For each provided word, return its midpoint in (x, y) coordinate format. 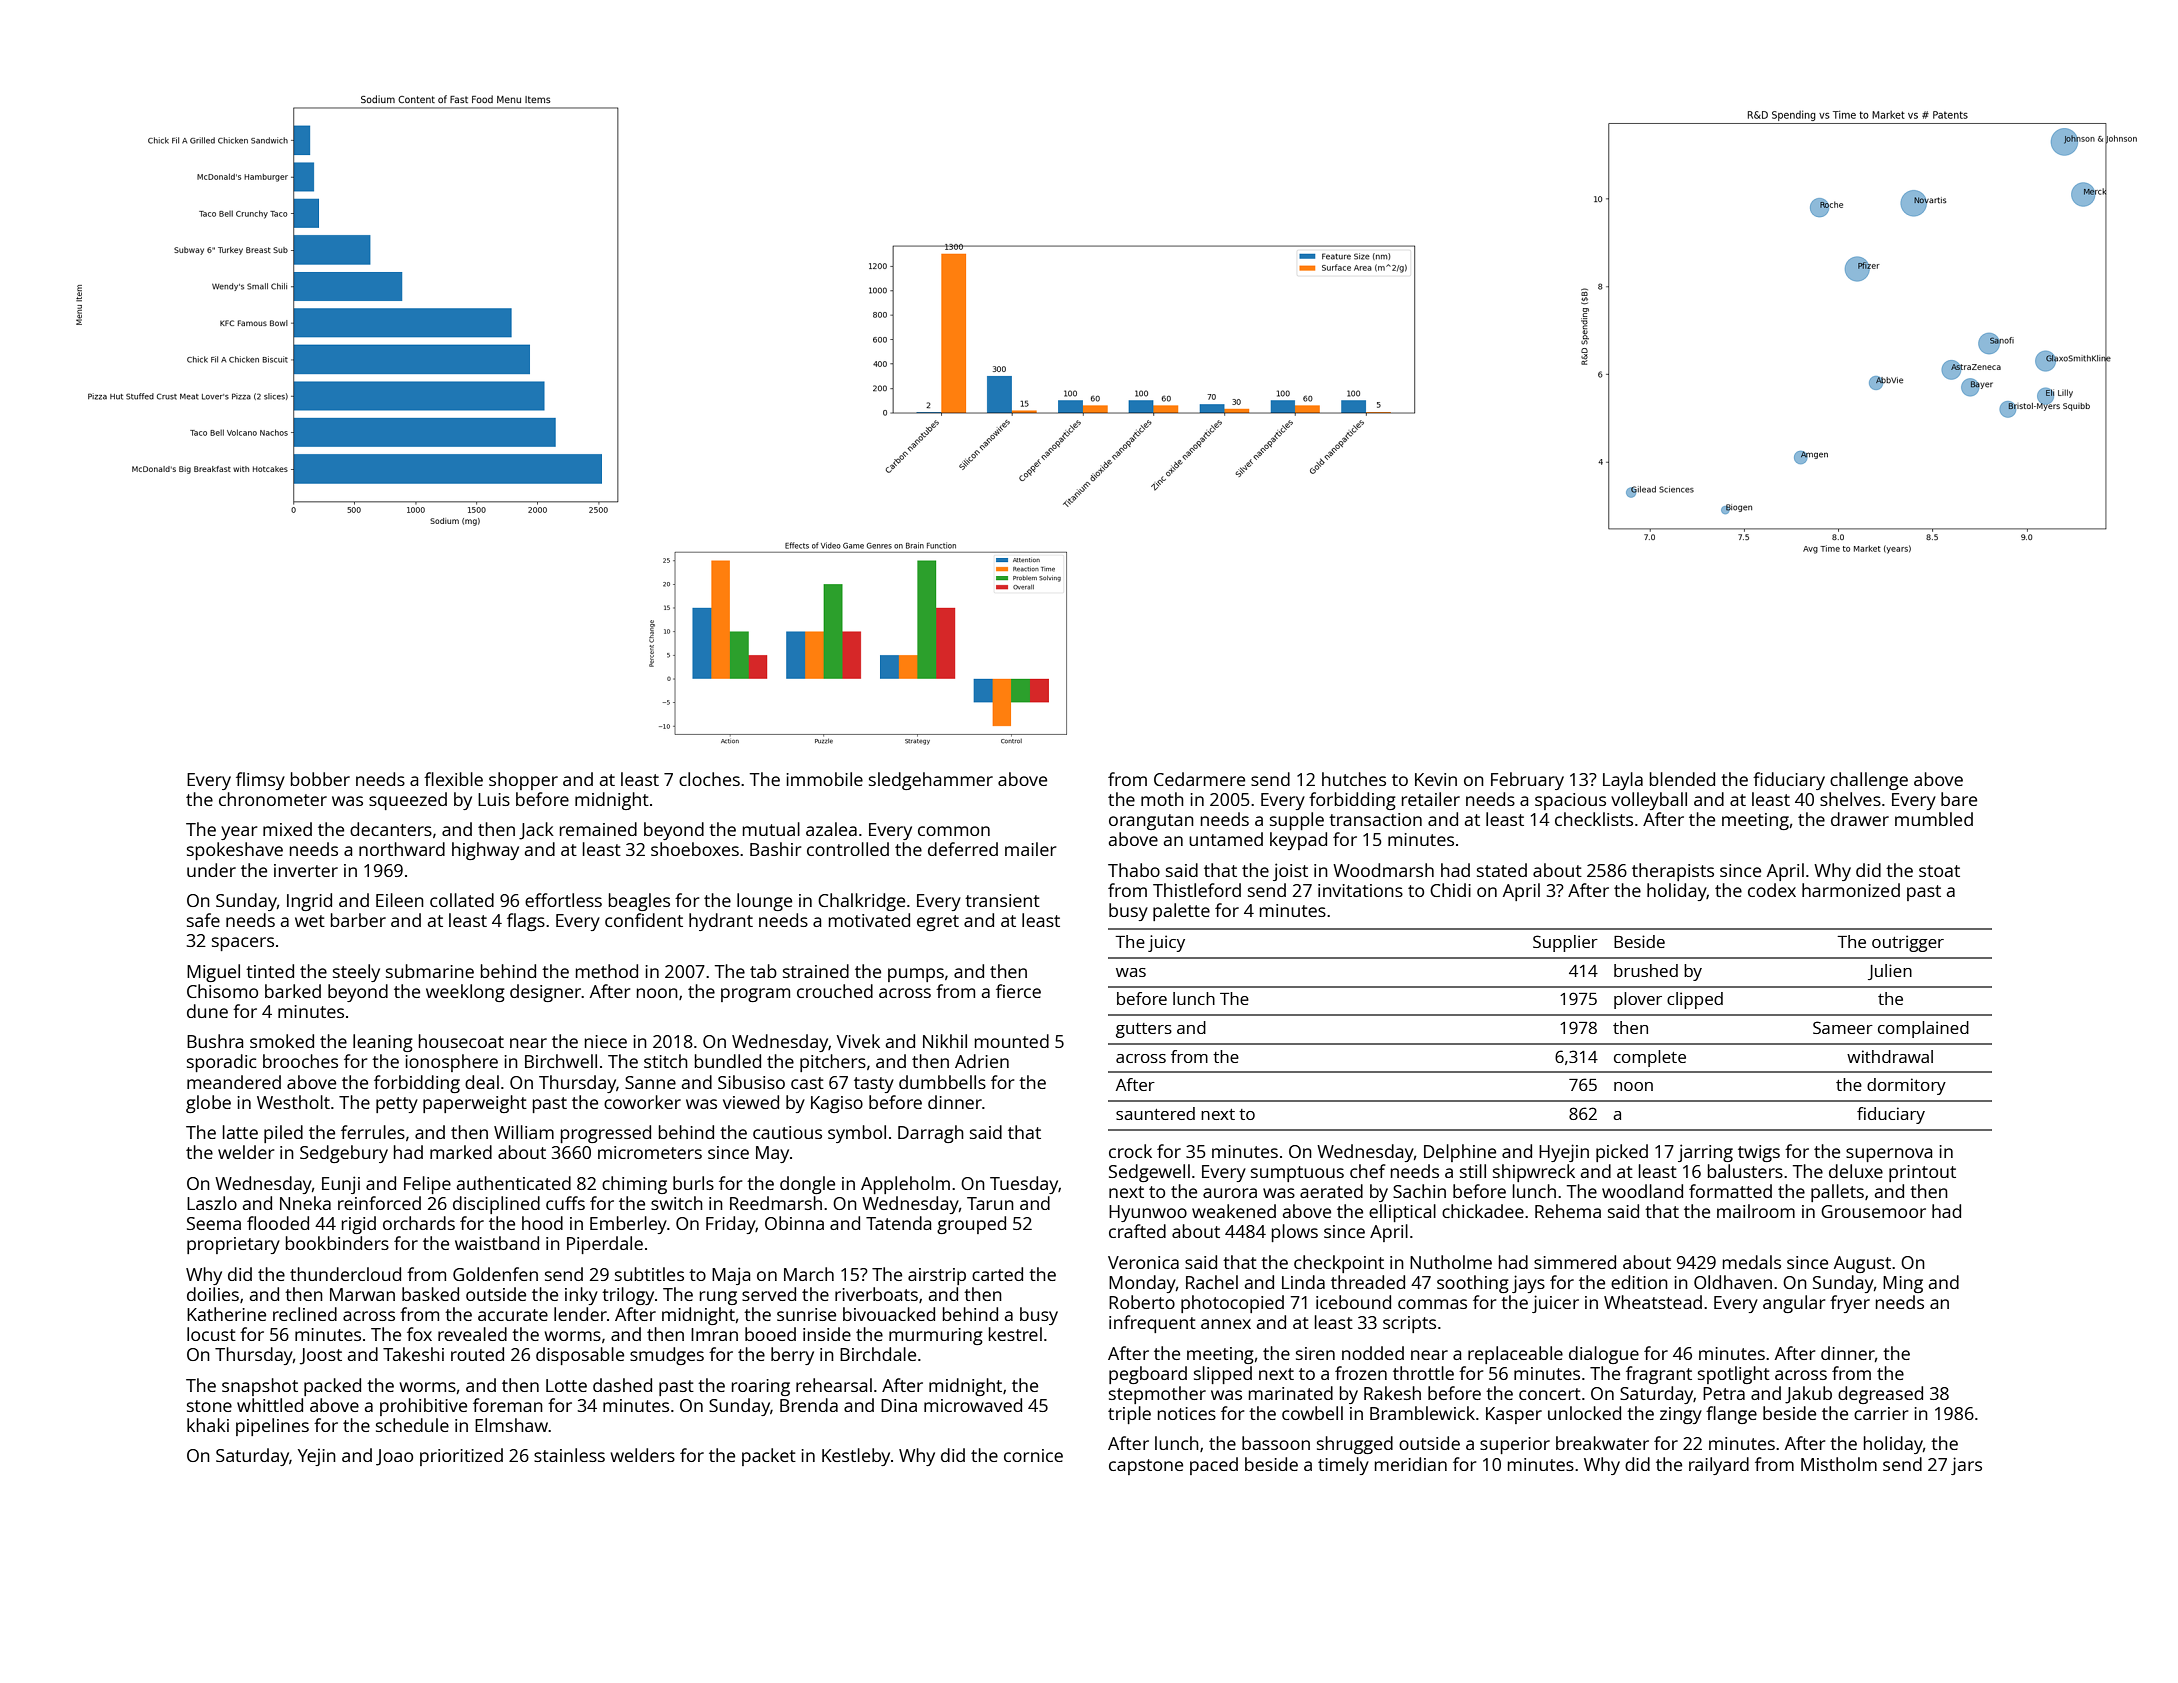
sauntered (1155, 1113)
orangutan (1151, 822)
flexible (453, 779)
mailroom (1756, 1211)
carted (997, 1274)
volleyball (1649, 801)
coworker (642, 1102)
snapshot (260, 1387)
